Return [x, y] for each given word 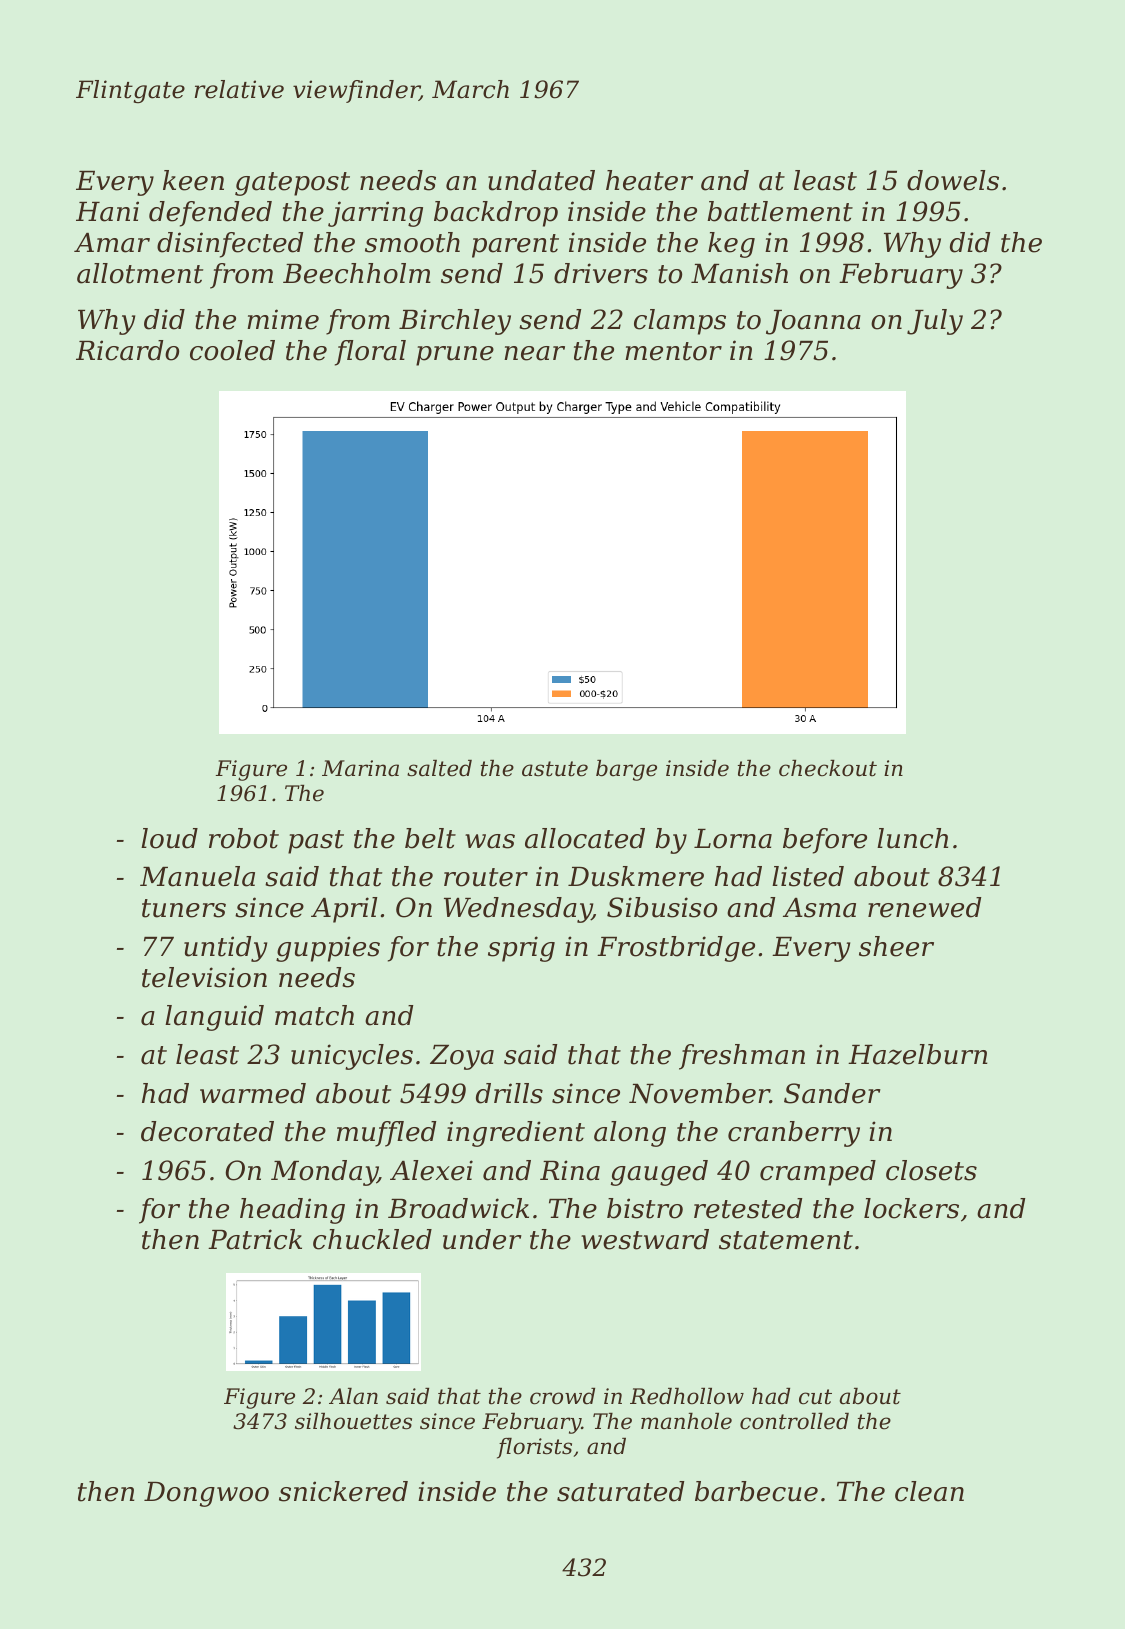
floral [370, 353]
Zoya [462, 1057]
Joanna [813, 322]
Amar [112, 243]
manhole [686, 1421]
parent [515, 246]
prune [455, 356]
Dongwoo [206, 1494]
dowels [953, 180]
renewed [924, 907]
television [204, 977]
